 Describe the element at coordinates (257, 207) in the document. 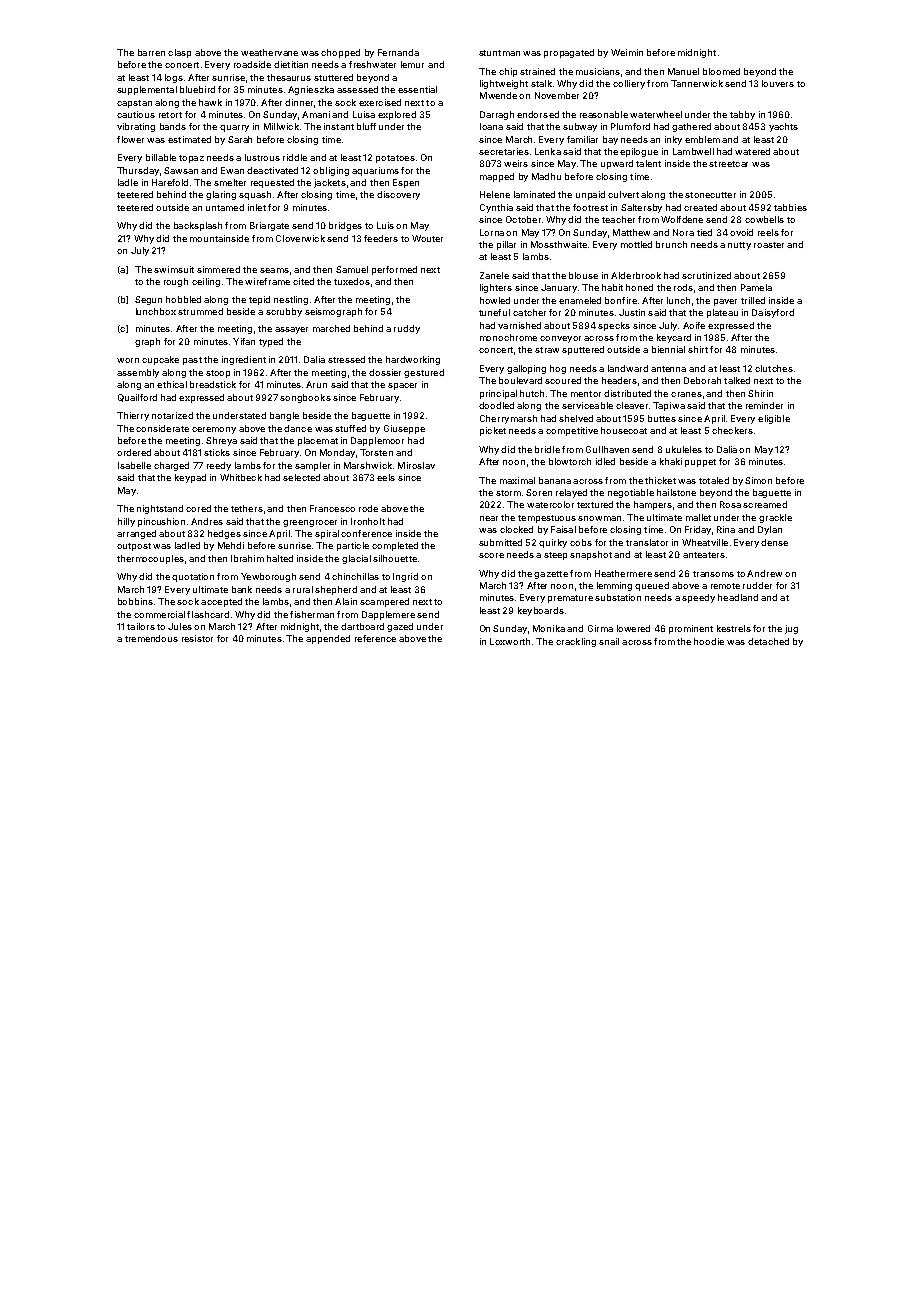

I see `inlet` at that location.
